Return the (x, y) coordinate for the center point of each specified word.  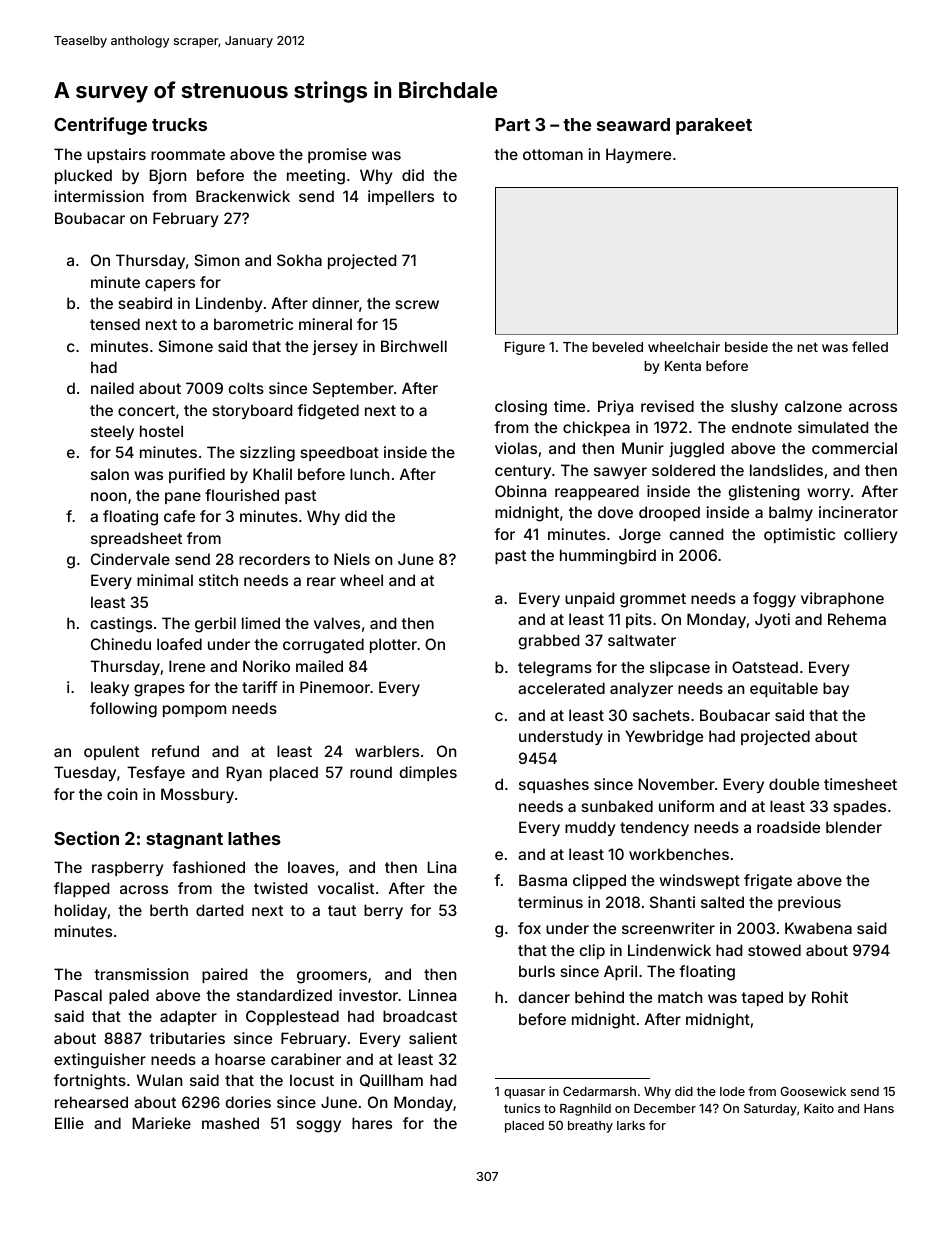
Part (512, 124)
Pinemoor (335, 687)
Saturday (770, 1109)
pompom (194, 711)
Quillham (391, 1080)
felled (870, 346)
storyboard (252, 411)
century (523, 472)
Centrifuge (100, 126)
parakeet (714, 126)
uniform (686, 806)
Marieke (162, 1123)
